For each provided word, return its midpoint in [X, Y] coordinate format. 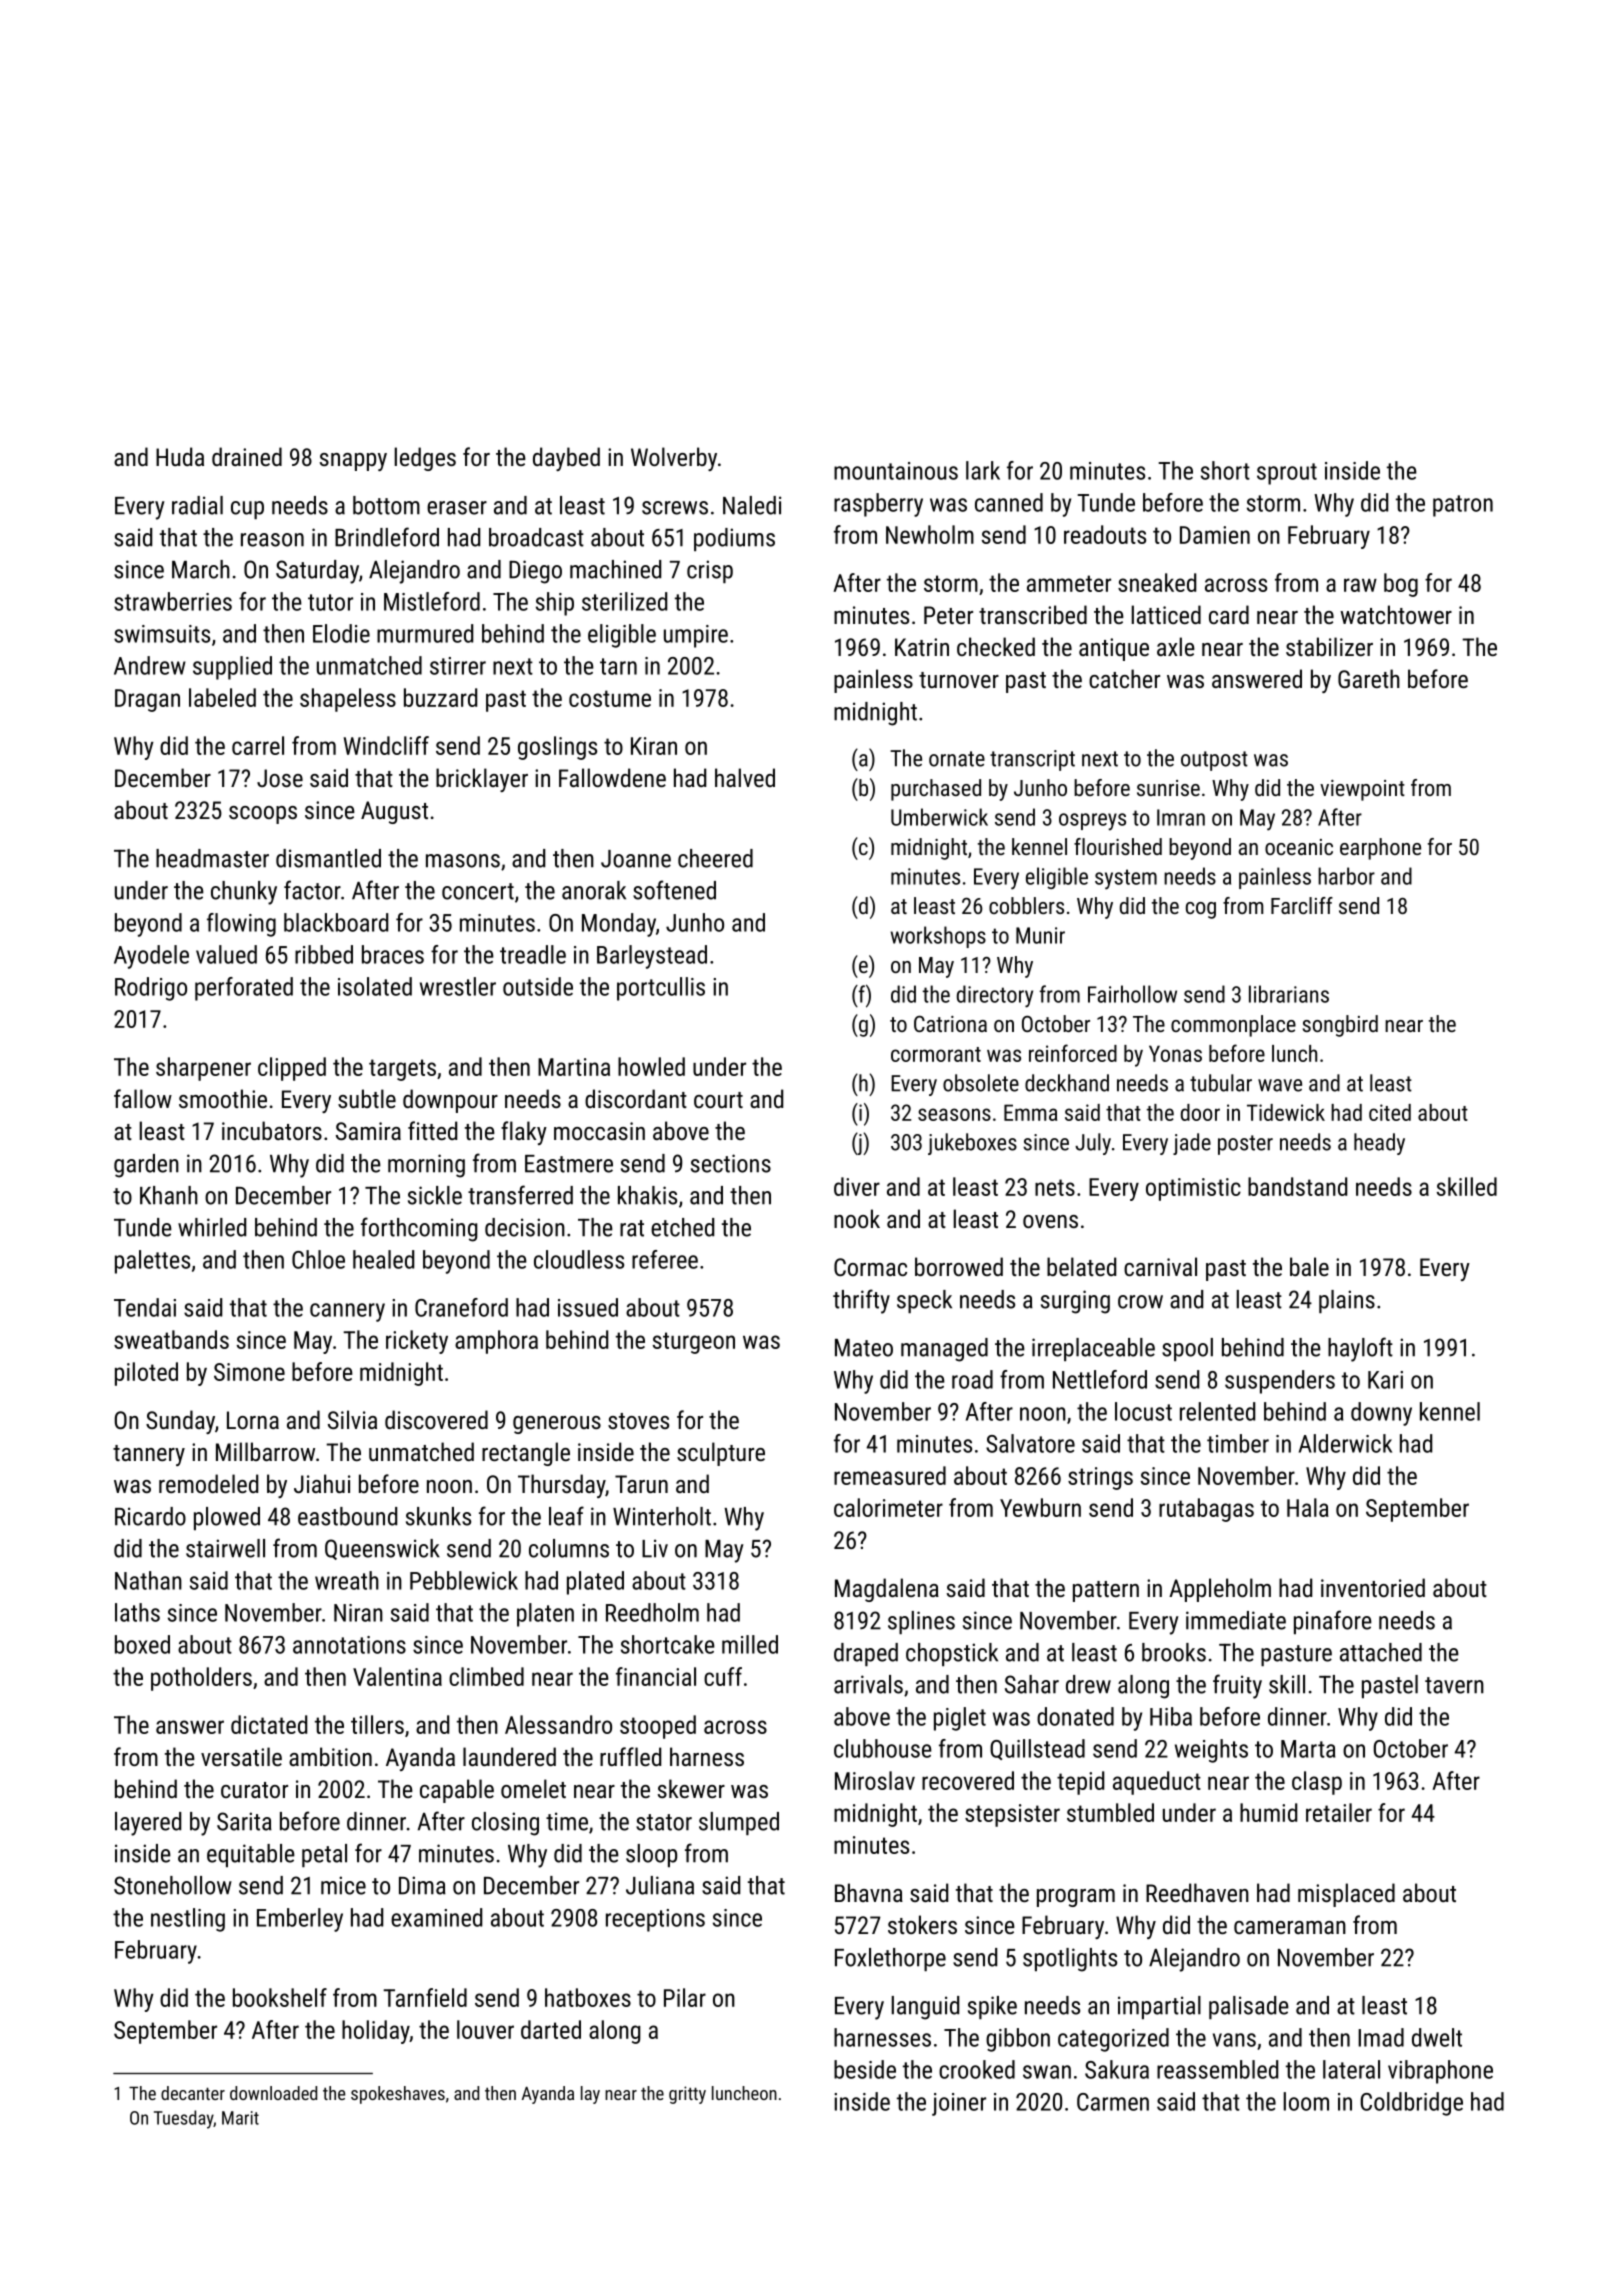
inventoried [1373, 1587]
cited [1390, 1112]
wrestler [458, 986]
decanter [193, 2093]
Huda [180, 456]
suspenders [1280, 1382]
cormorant [936, 1054]
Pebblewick [464, 1580]
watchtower [1396, 614]
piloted [146, 1374]
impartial [1159, 2007]
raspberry [878, 505]
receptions [655, 1920]
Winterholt [662, 1516]
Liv [655, 1548]
